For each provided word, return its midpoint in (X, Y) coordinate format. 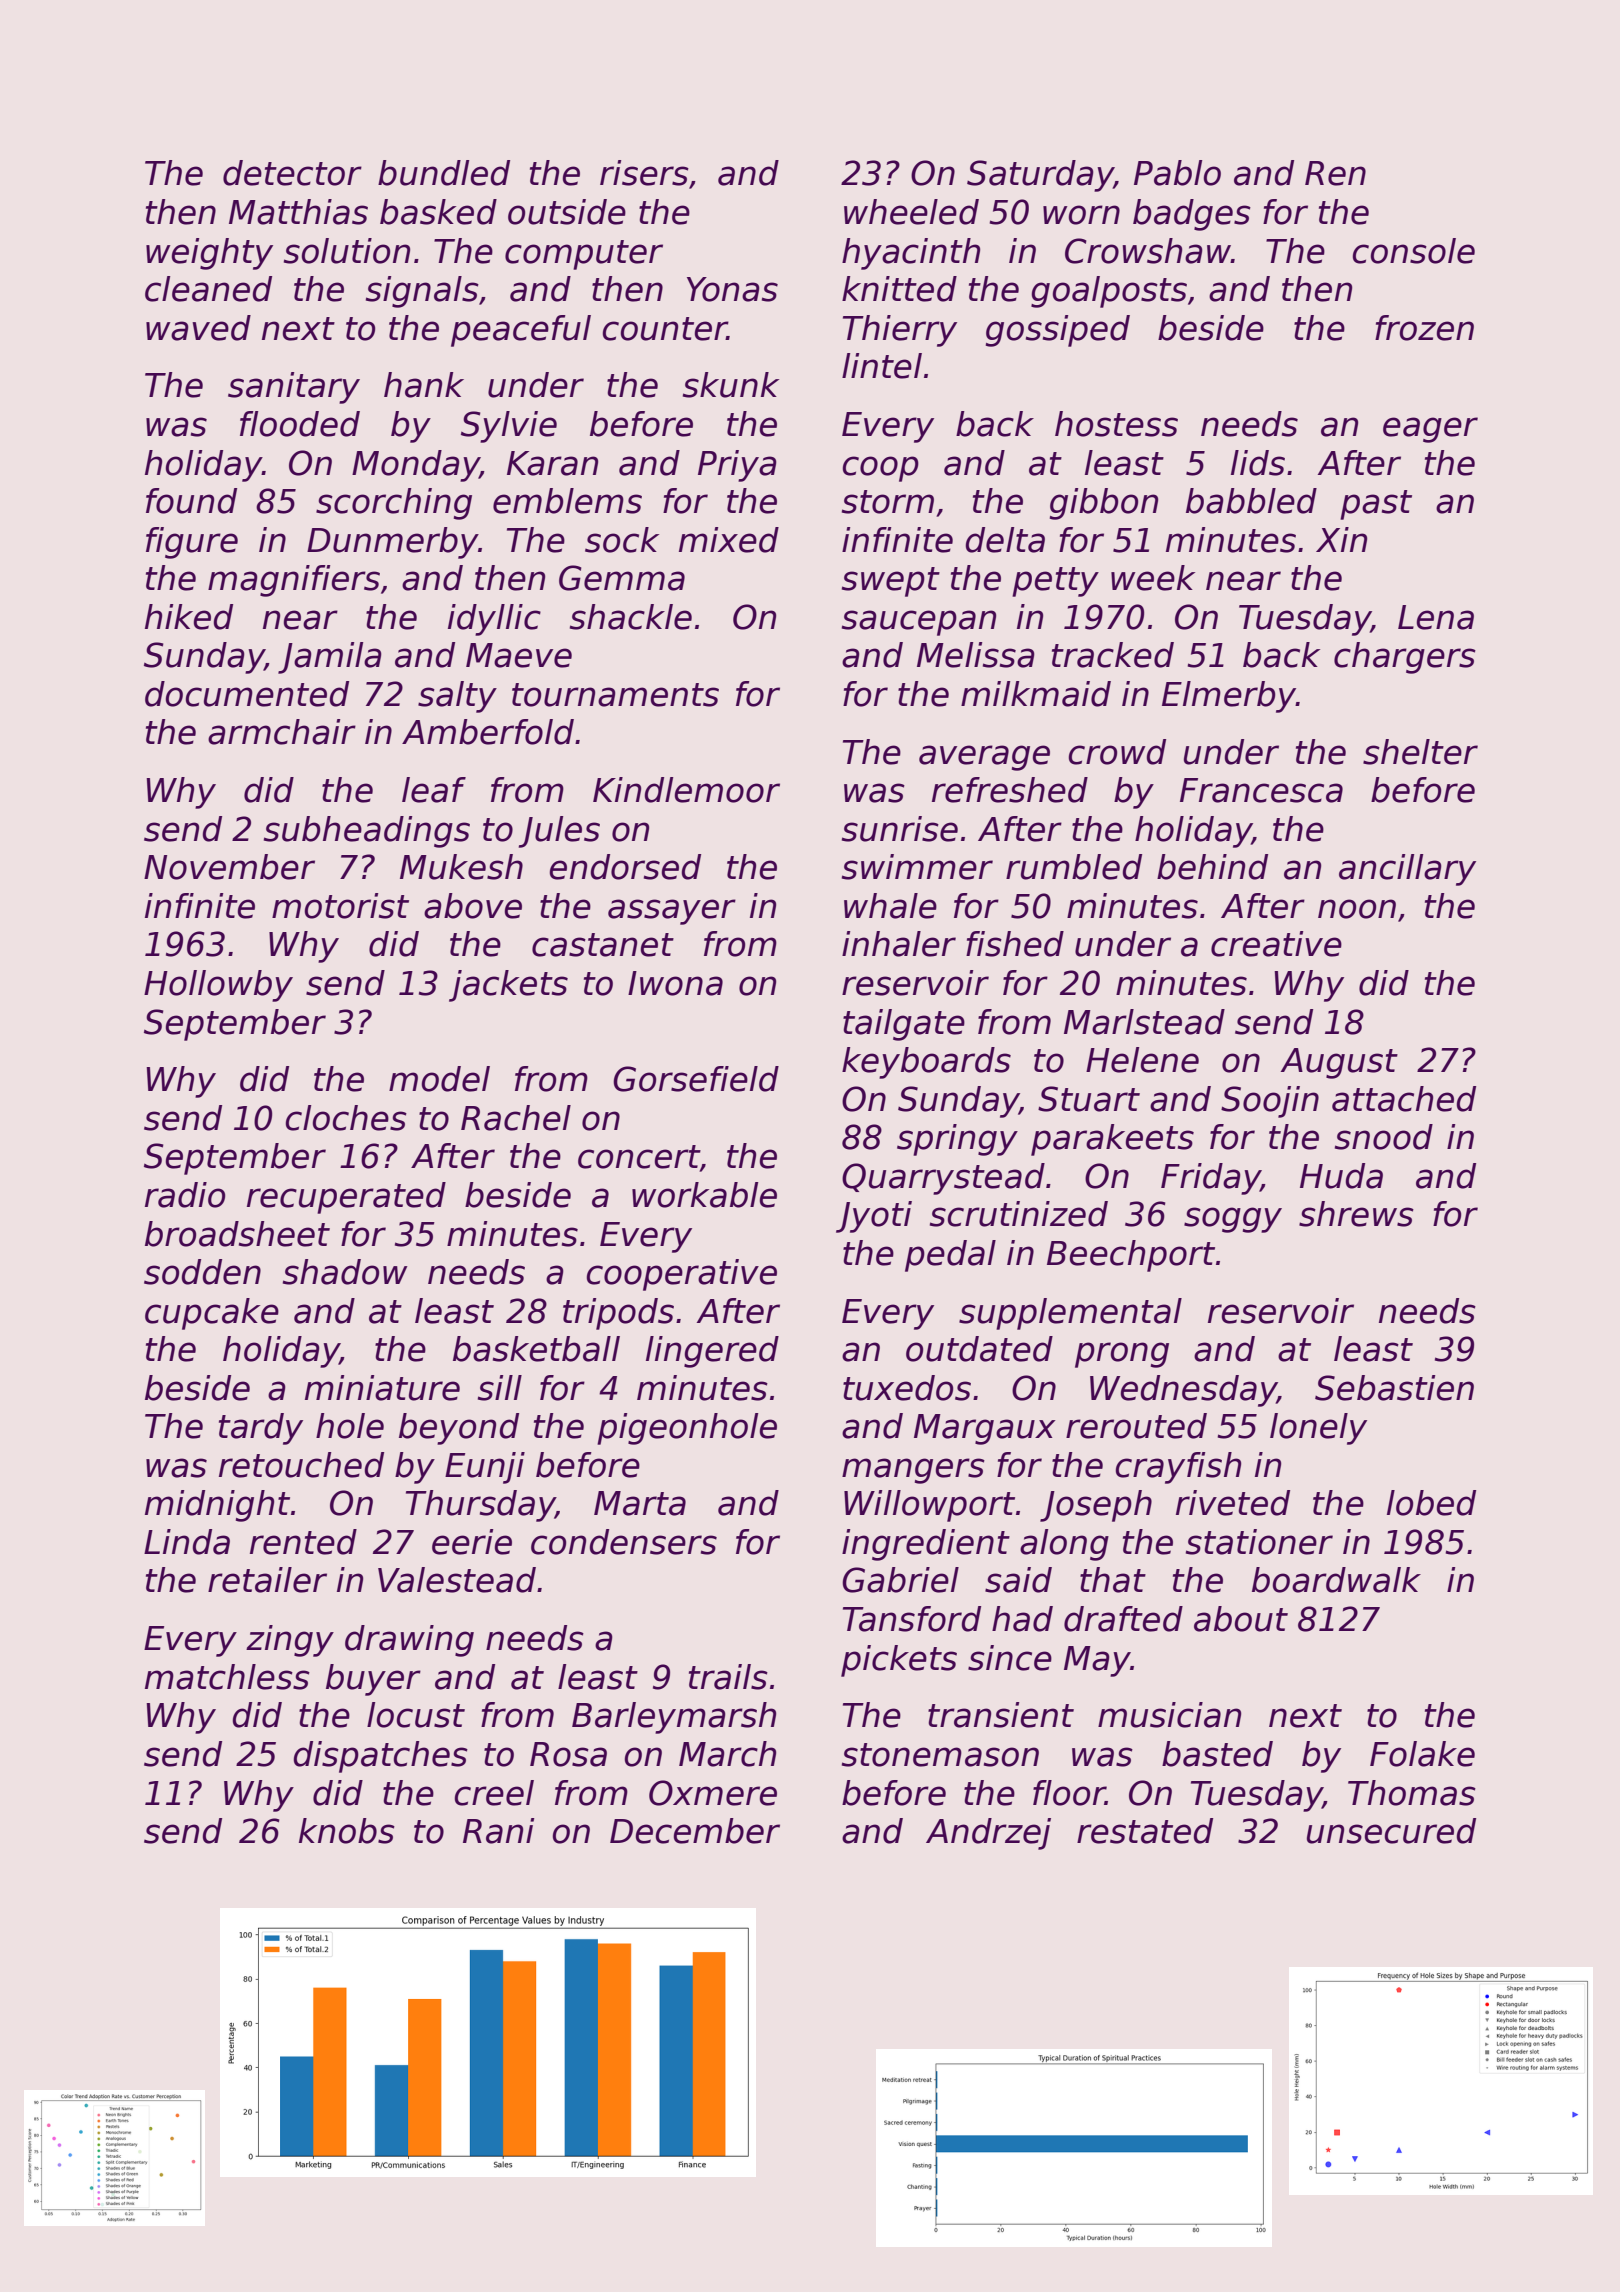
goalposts (1109, 292)
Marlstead (1144, 1022)
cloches (346, 1118)
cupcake (212, 1314)
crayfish (1178, 1468)
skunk (731, 385)
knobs (347, 1831)
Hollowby (218, 986)
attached (1404, 1099)
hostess (1116, 424)
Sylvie (509, 427)
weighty (209, 254)
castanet (603, 945)
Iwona (675, 983)
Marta (640, 1503)
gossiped (1058, 331)
